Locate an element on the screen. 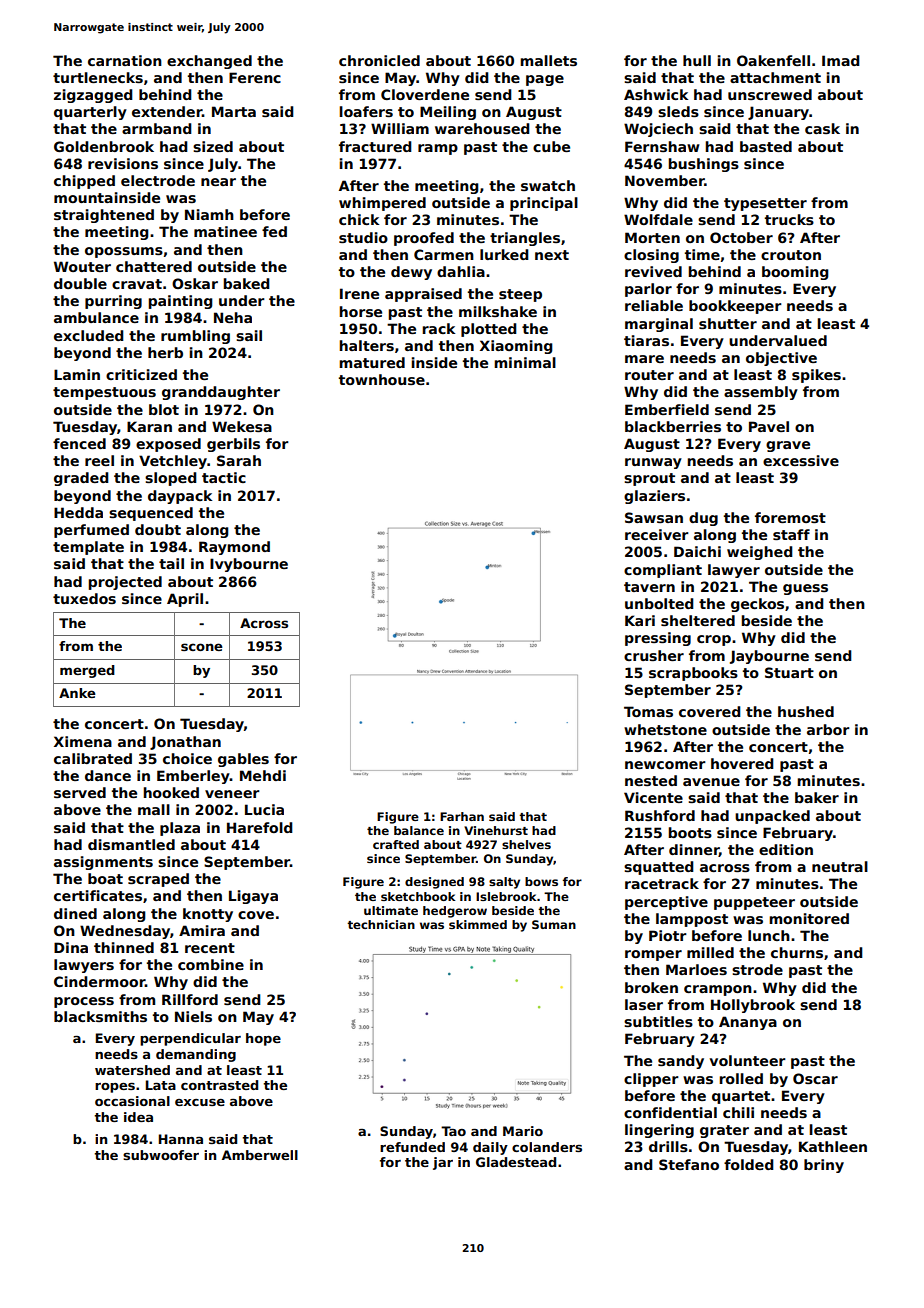 This screenshot has height=1308, width=924. Ligaya is located at coordinates (253, 897).
